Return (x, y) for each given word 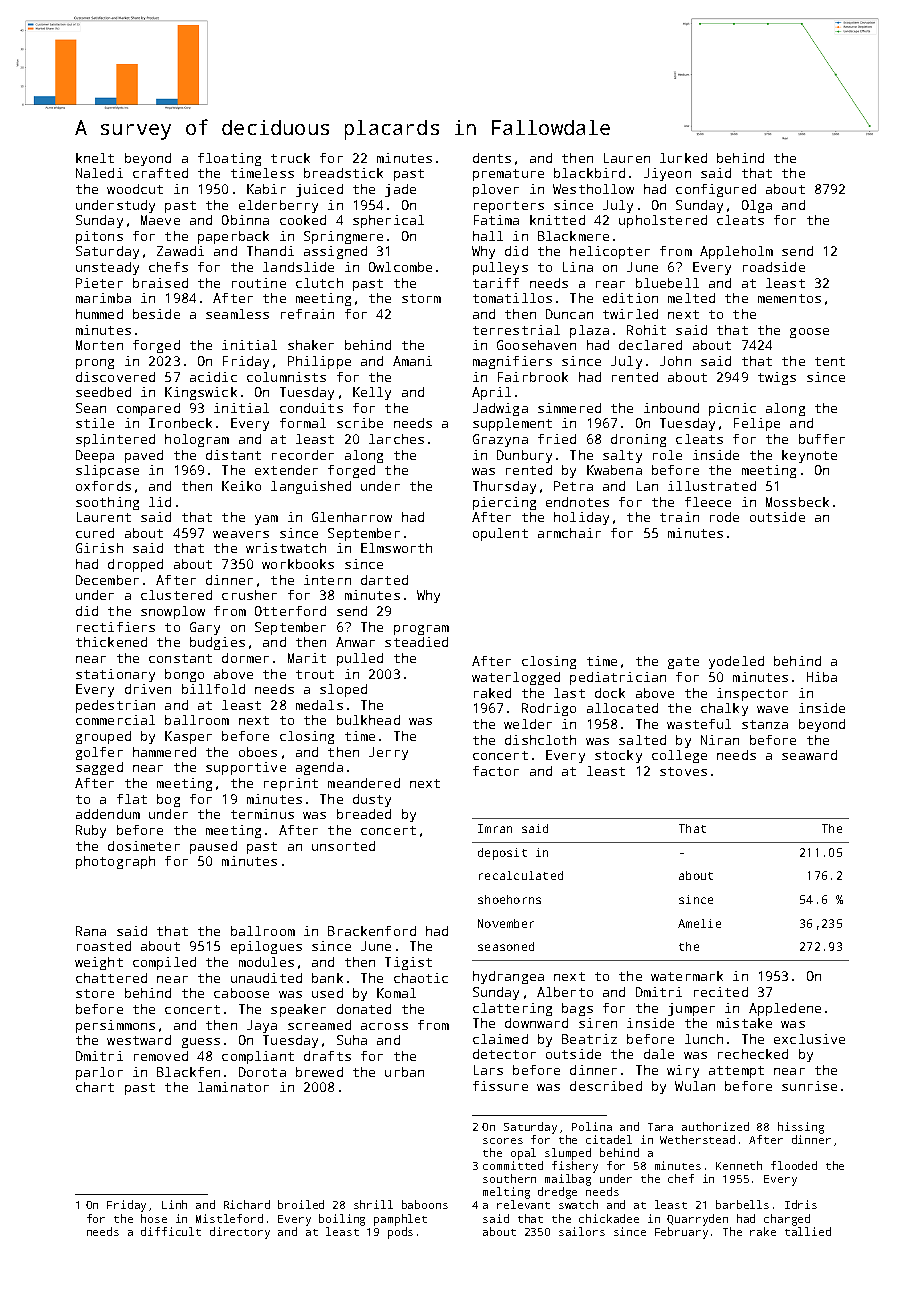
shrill (373, 1204)
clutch (319, 283)
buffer (822, 439)
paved (144, 456)
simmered (569, 408)
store (95, 993)
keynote (809, 456)
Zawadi (180, 251)
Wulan (695, 1086)
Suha (352, 1040)
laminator (233, 1087)
